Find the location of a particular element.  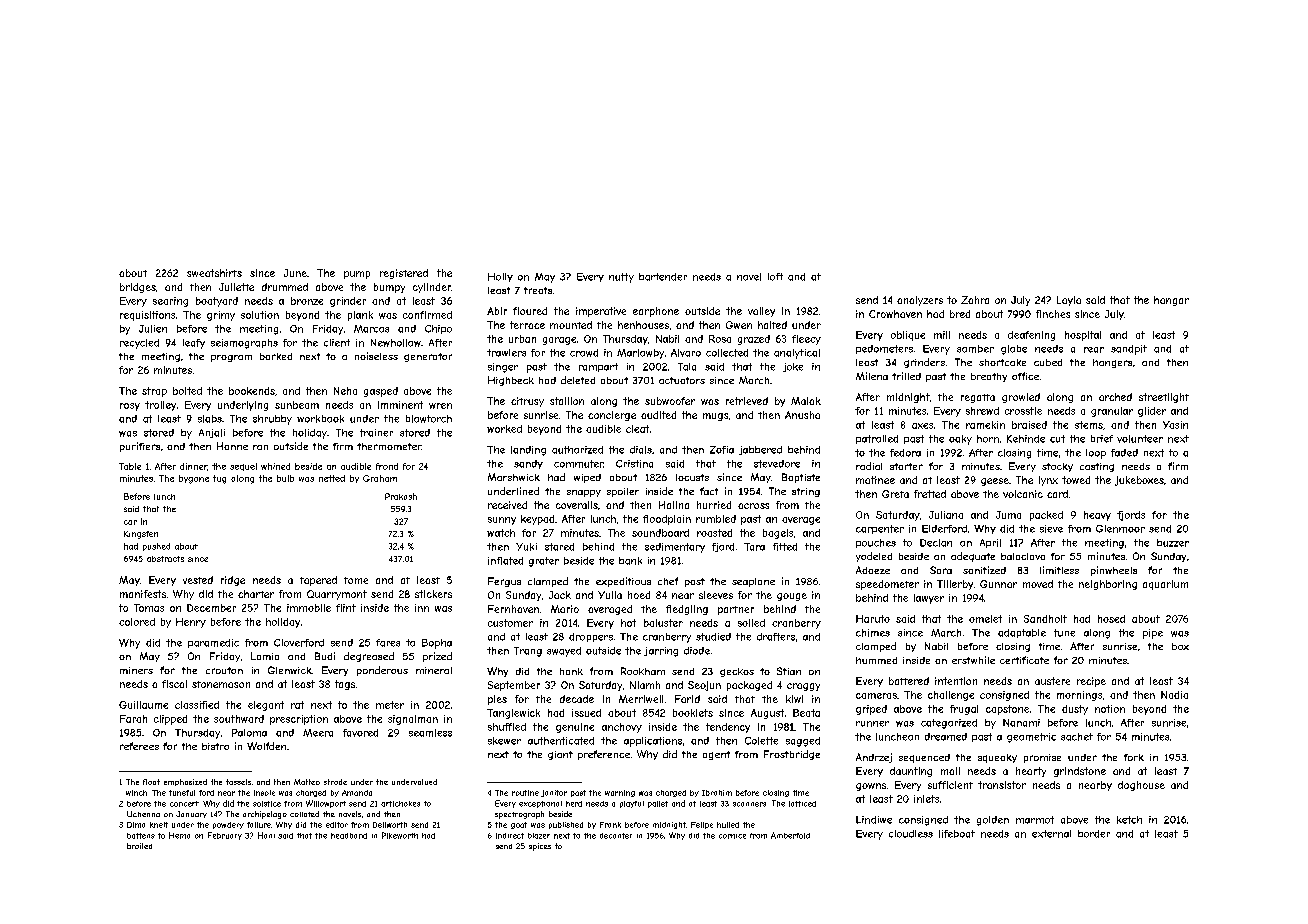

stickers is located at coordinates (433, 594).
